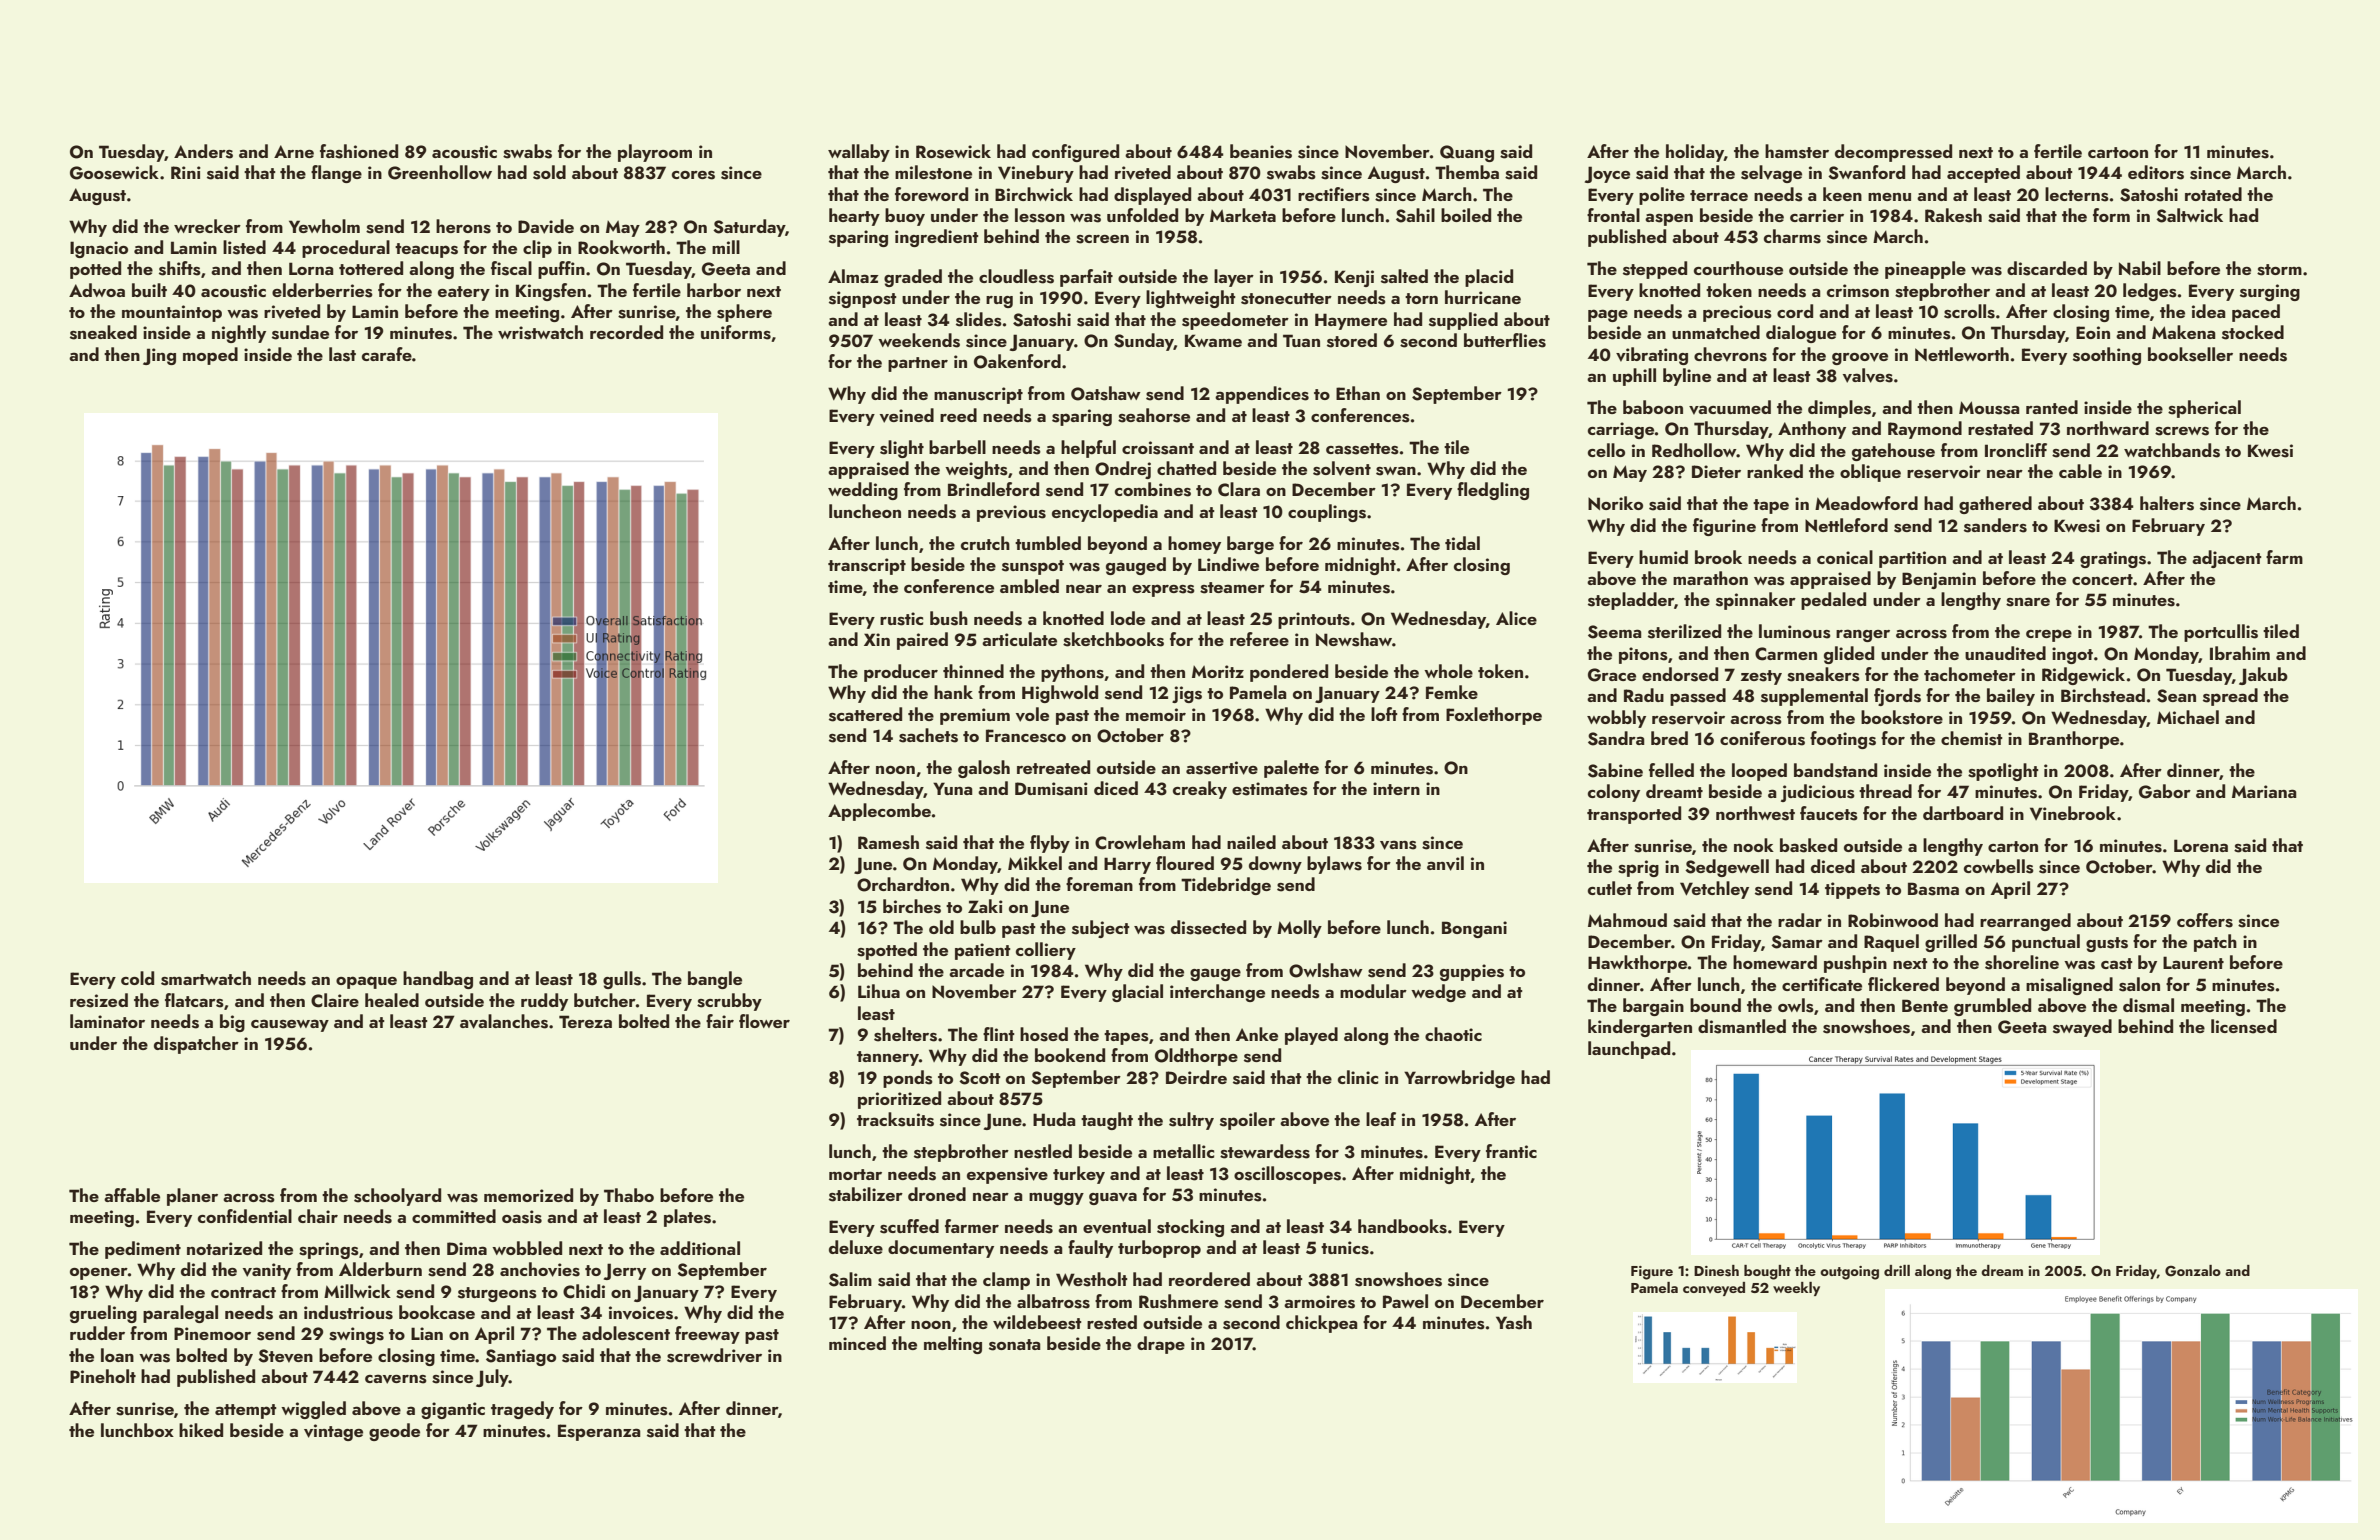 The image size is (2380, 1540). What do you see at coordinates (1796, 1289) in the screenshot?
I see `weekly` at bounding box center [1796, 1289].
